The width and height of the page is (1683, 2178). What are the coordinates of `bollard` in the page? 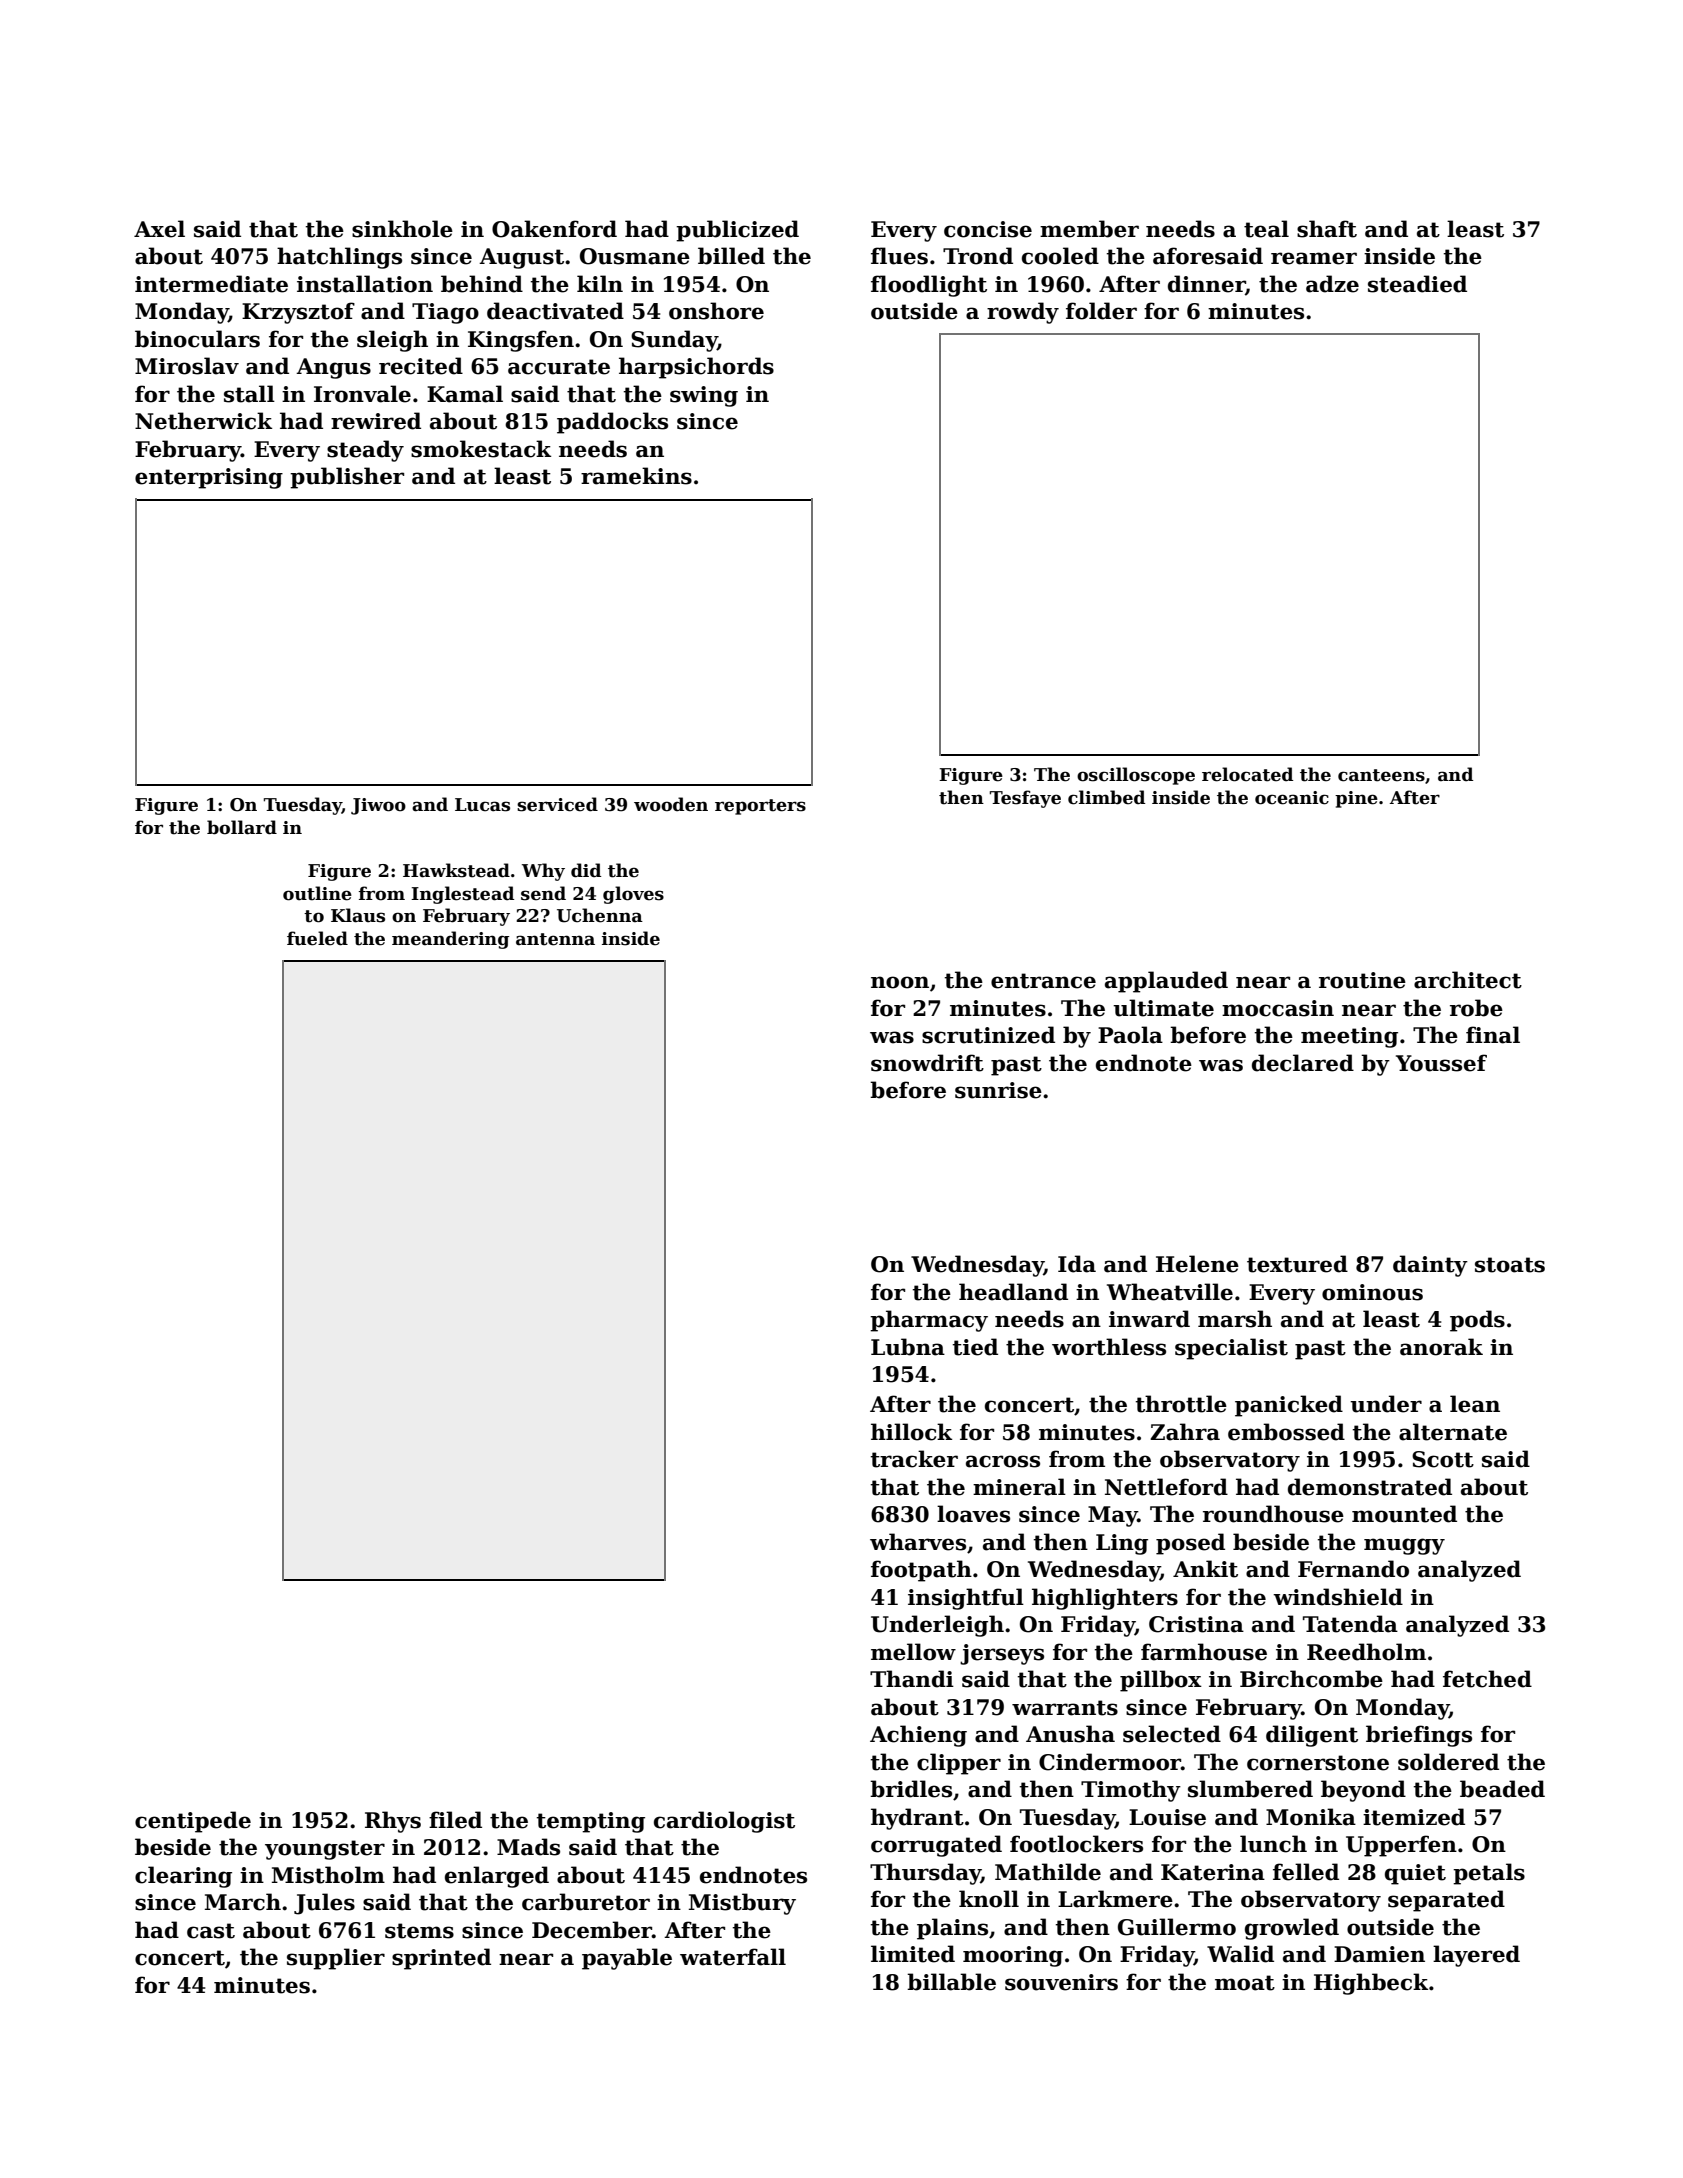 It's located at (242, 827).
